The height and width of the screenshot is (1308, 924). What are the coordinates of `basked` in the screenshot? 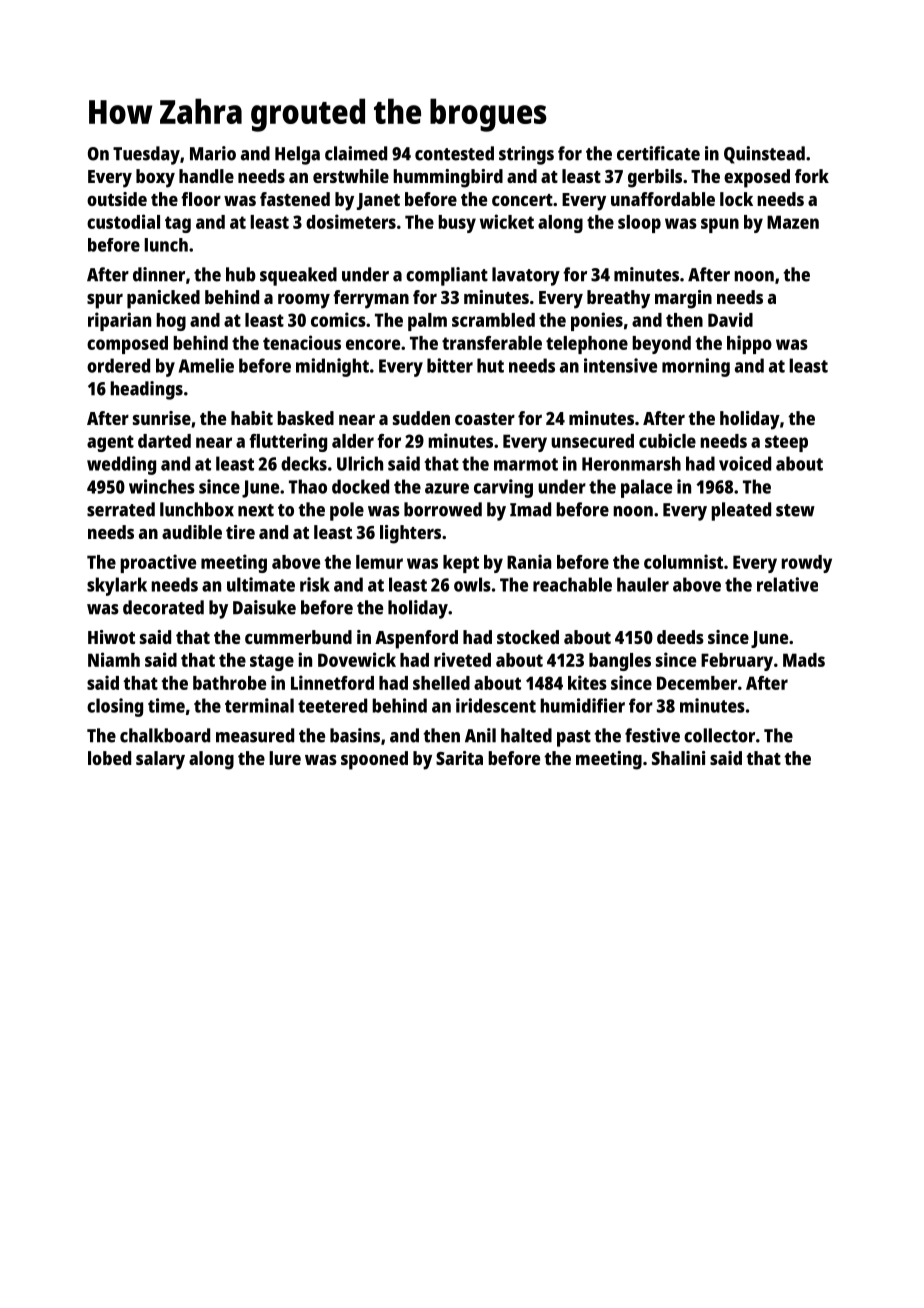 It's located at (305, 418).
